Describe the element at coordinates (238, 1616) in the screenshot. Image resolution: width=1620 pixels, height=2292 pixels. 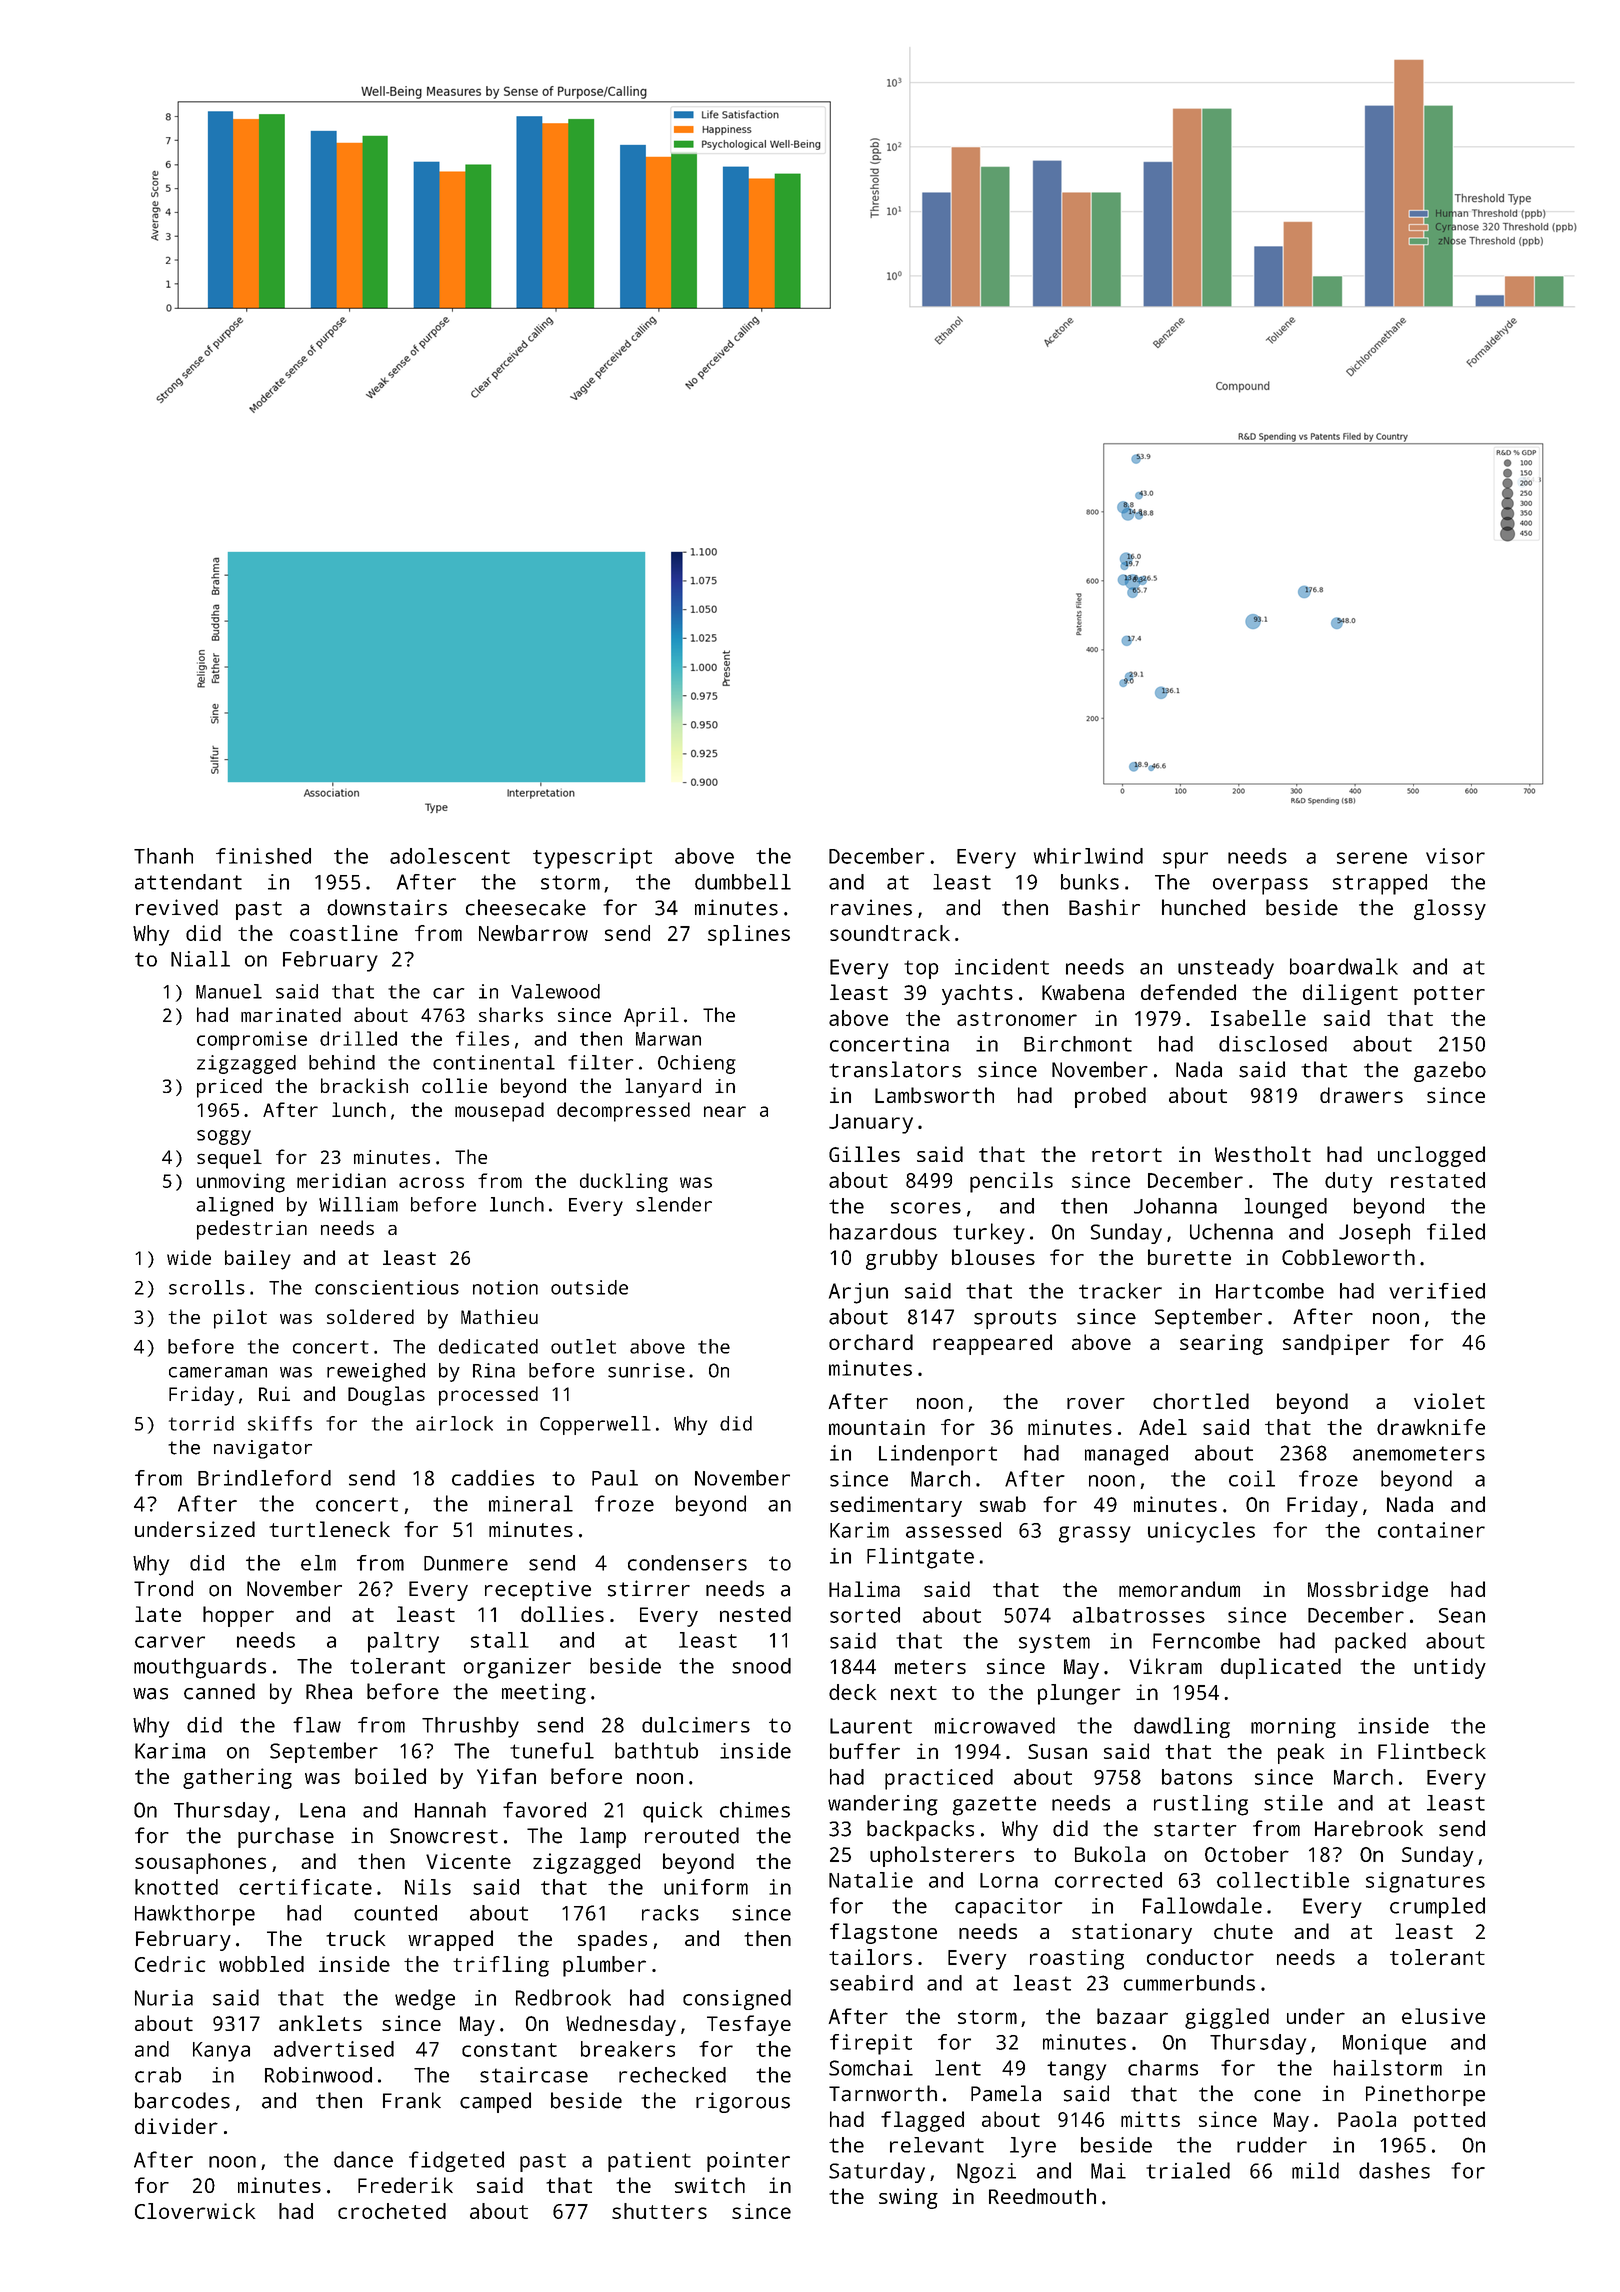
I see `hopper` at that location.
